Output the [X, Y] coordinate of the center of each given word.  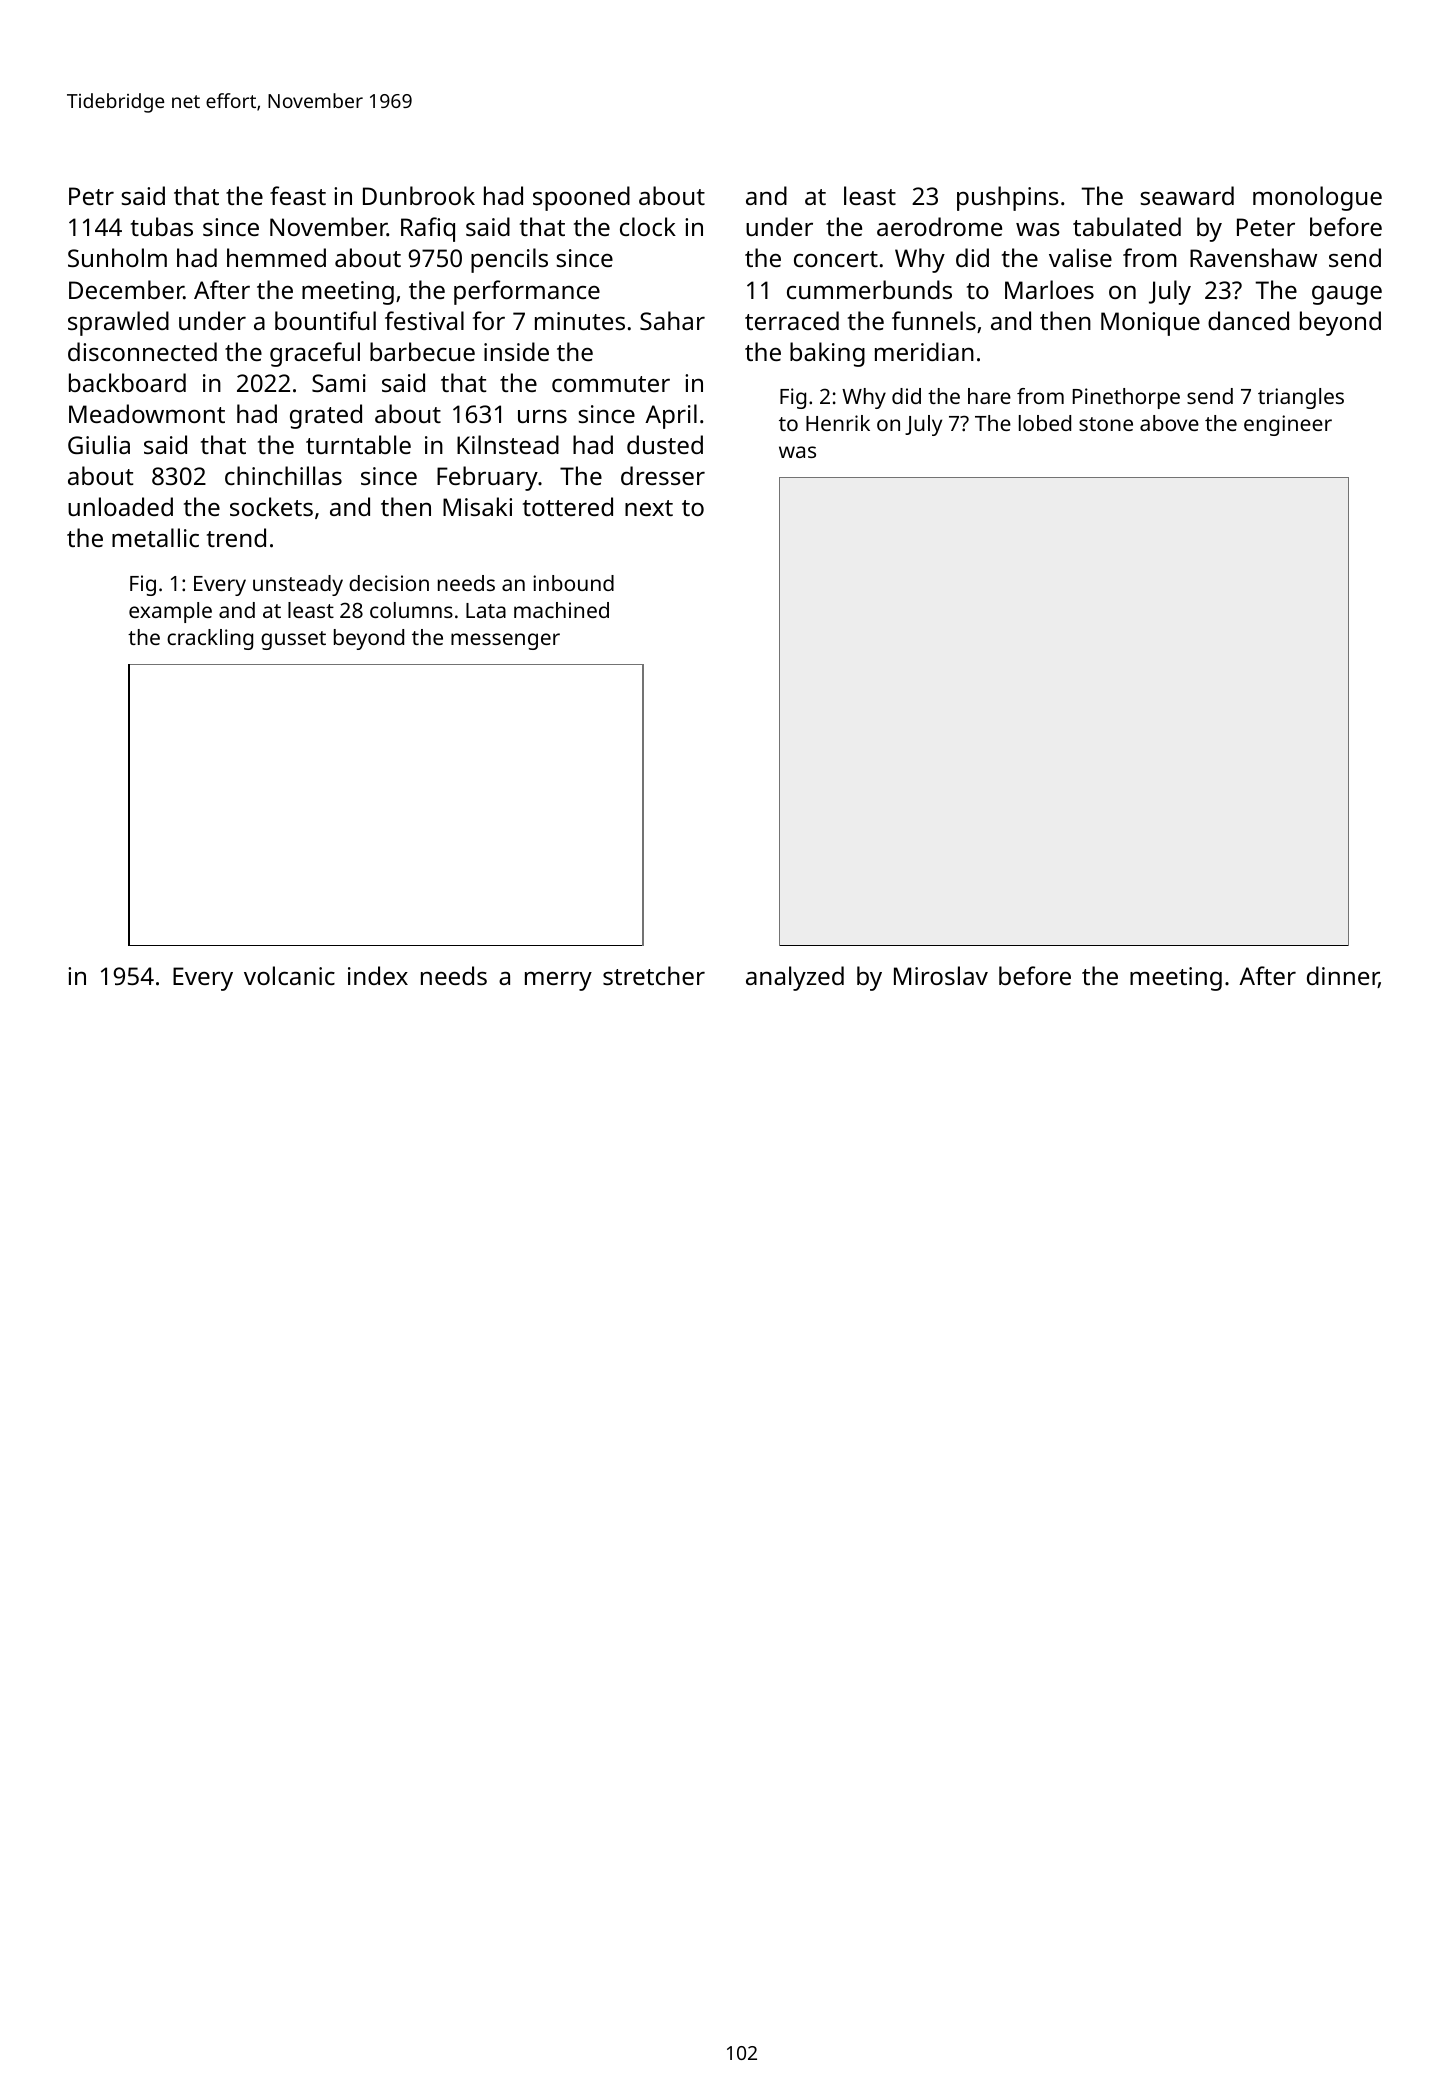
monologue [1317, 198]
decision [389, 583]
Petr [91, 196]
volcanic [289, 975]
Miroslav [941, 975]
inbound [573, 583]
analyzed [795, 978]
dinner [1343, 977]
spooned [581, 198]
